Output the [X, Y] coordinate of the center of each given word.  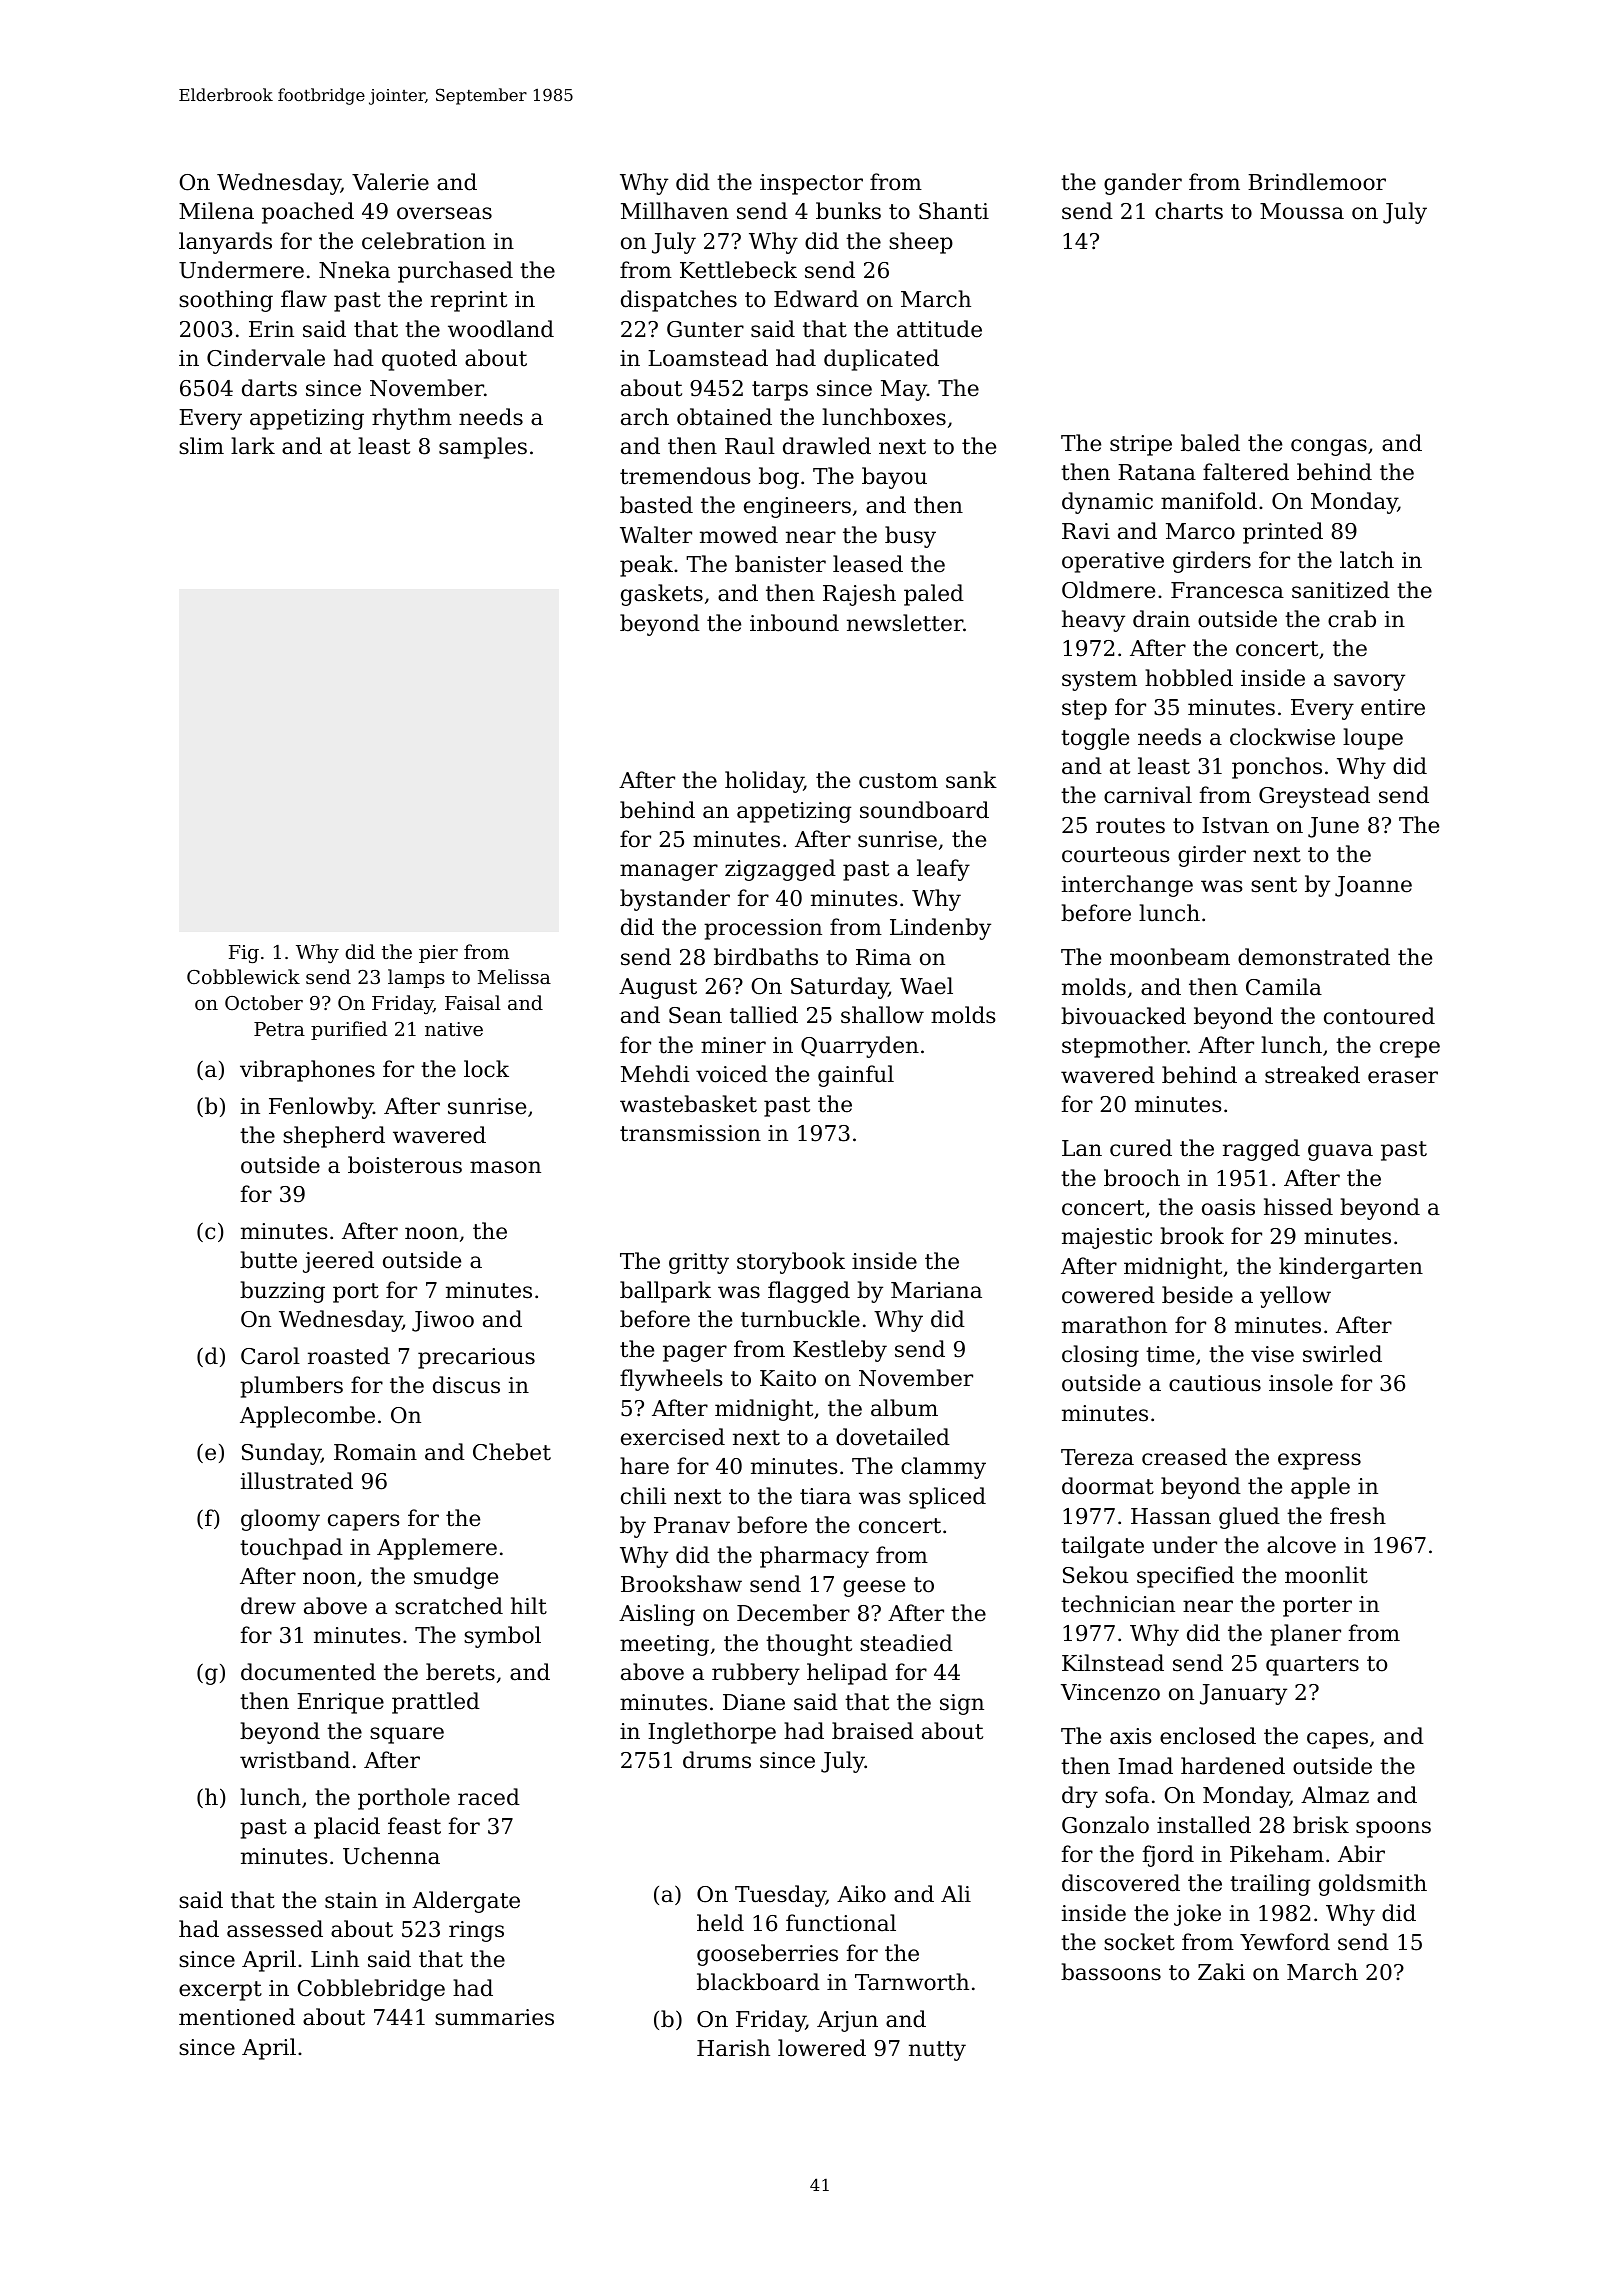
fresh [1358, 1516]
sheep [921, 243]
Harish [733, 2048]
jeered [338, 1262]
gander [1143, 184]
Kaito [788, 1378]
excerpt [220, 1991]
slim [201, 446]
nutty [937, 2051]
